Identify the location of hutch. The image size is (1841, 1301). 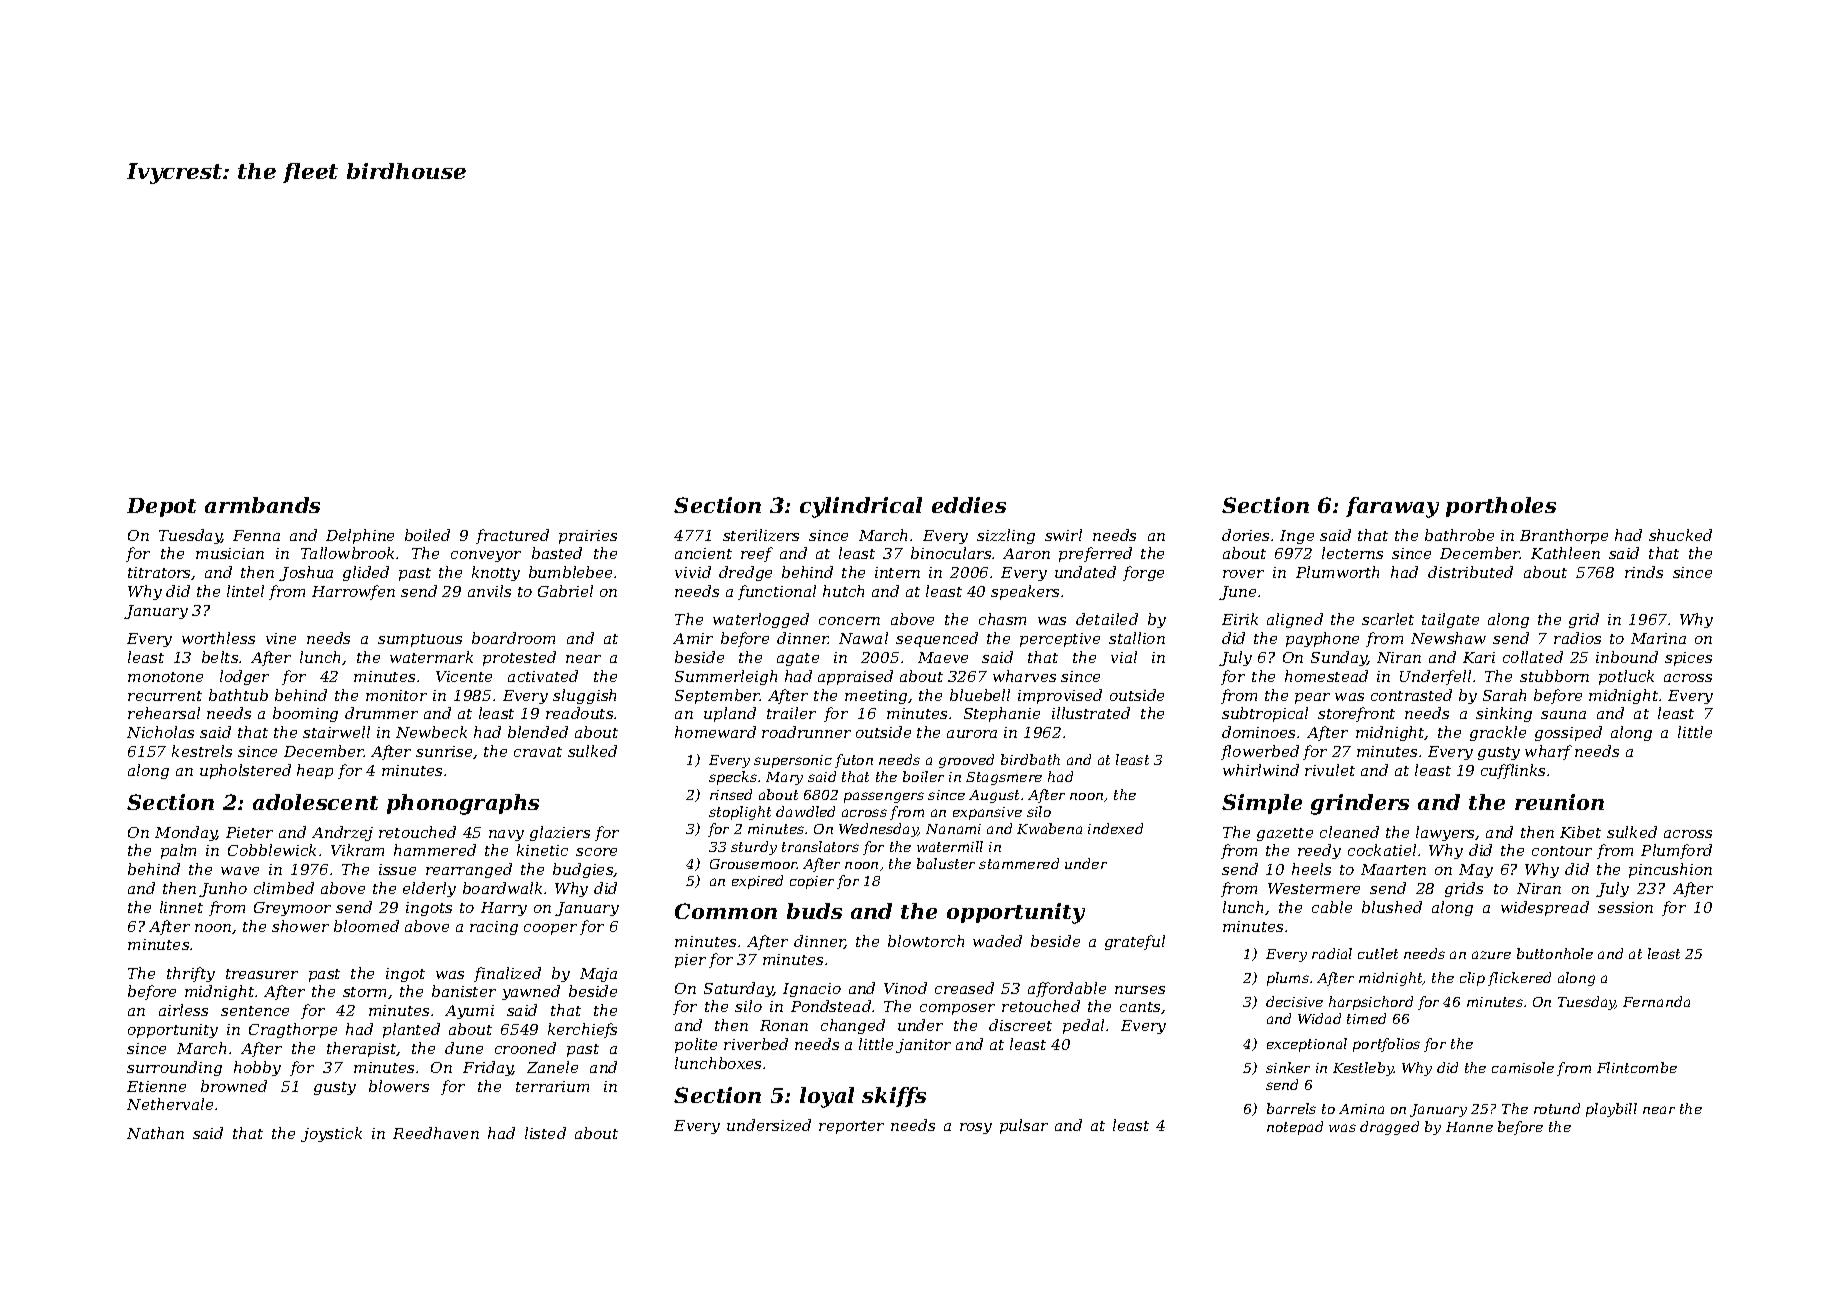
(843, 591).
